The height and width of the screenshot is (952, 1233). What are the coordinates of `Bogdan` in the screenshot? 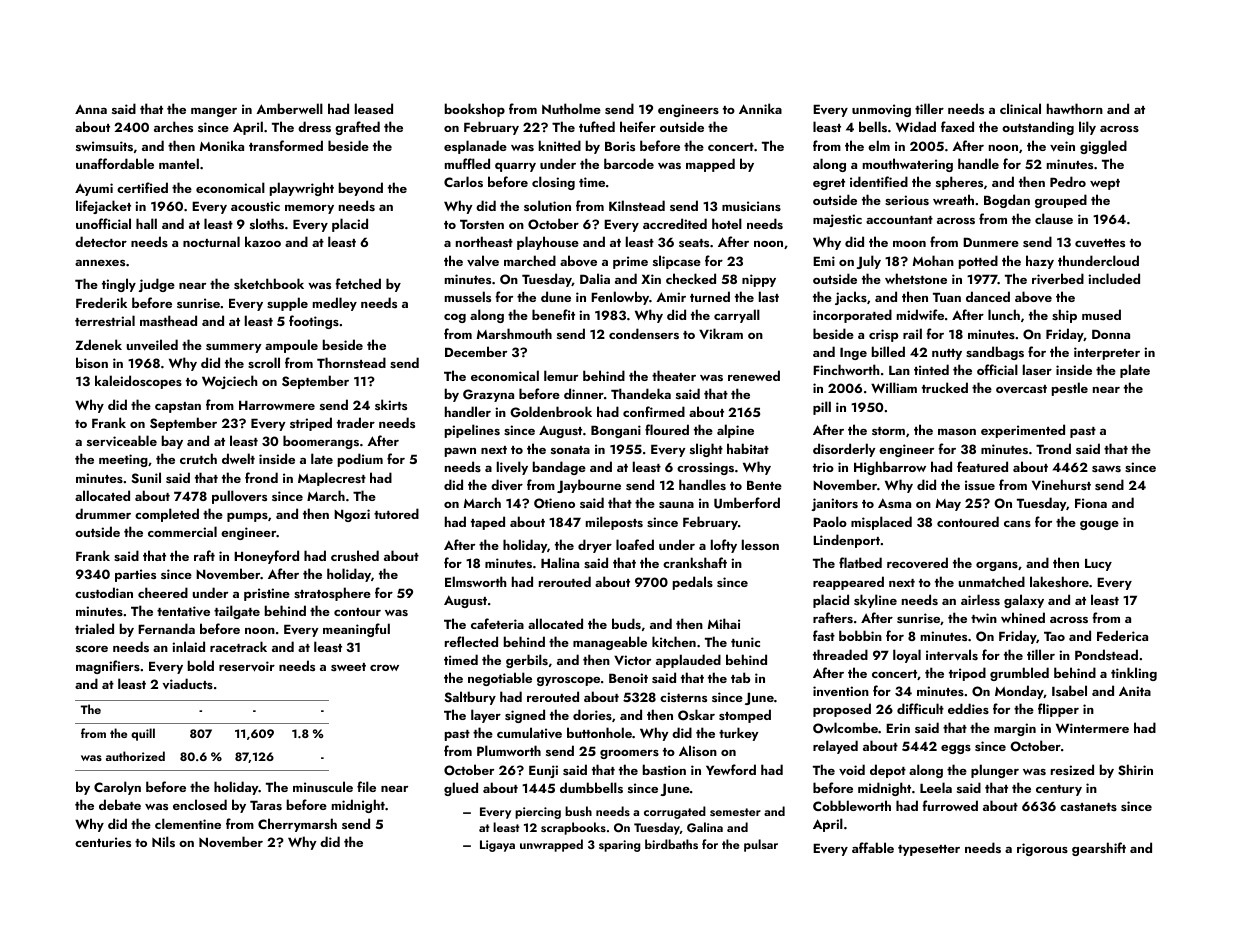 It's located at (1007, 201).
